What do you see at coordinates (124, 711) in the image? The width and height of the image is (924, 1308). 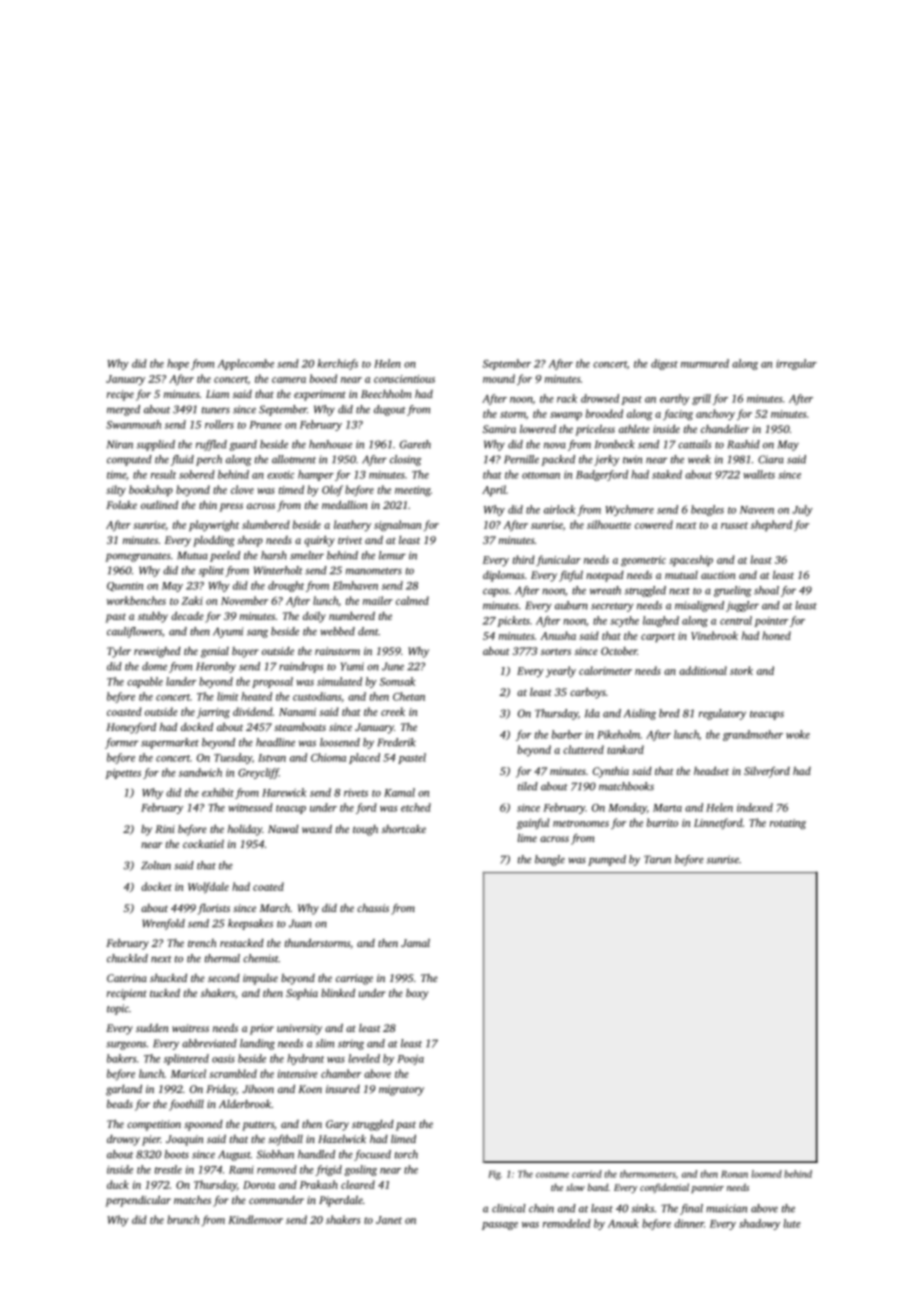 I see `coasted` at bounding box center [124, 711].
